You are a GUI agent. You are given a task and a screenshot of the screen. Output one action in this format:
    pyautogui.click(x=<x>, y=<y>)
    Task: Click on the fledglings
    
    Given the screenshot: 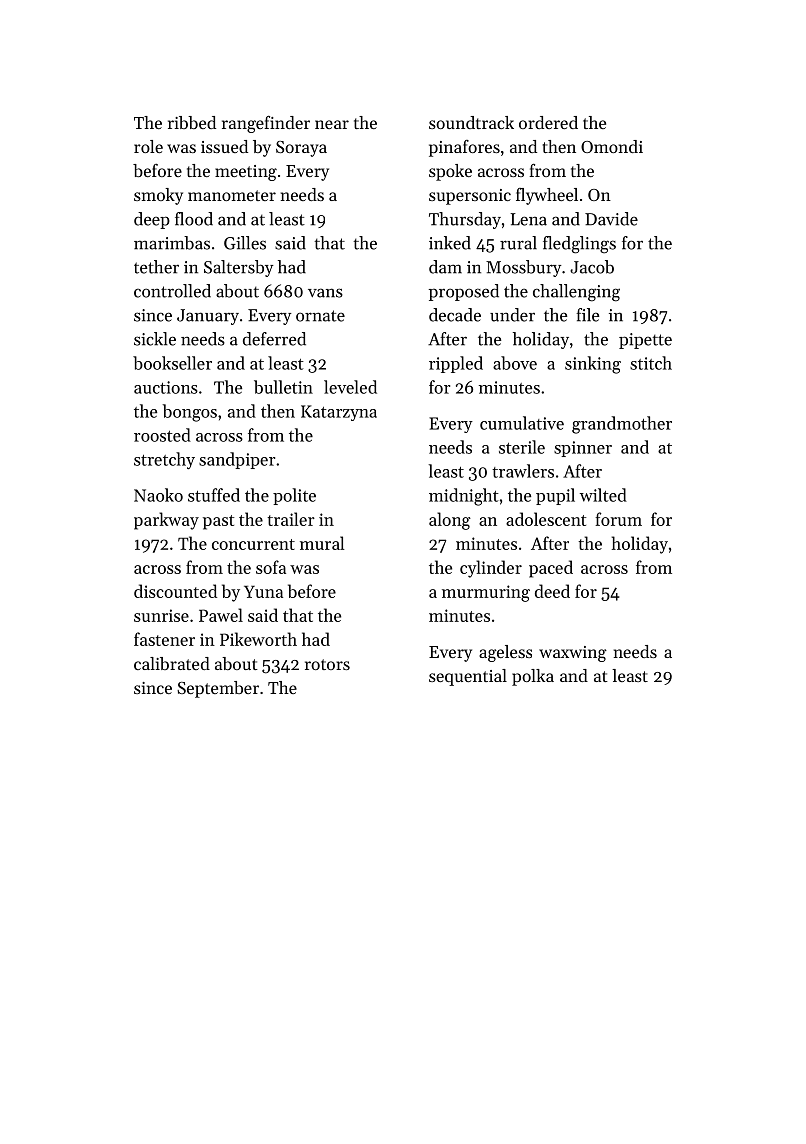 What is the action you would take?
    pyautogui.click(x=579, y=245)
